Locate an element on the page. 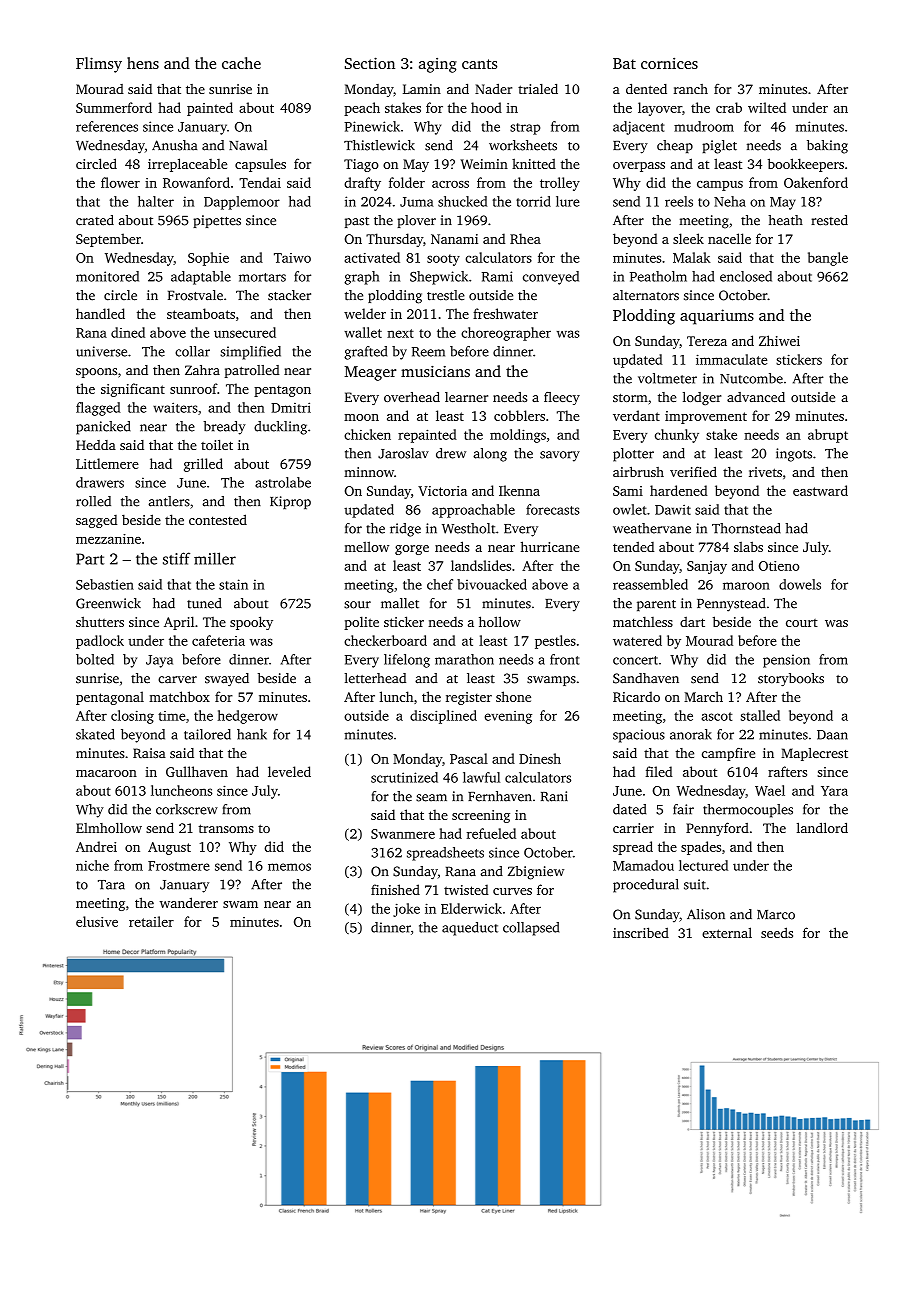 This image has width=924, height=1308. memos is located at coordinates (289, 867).
